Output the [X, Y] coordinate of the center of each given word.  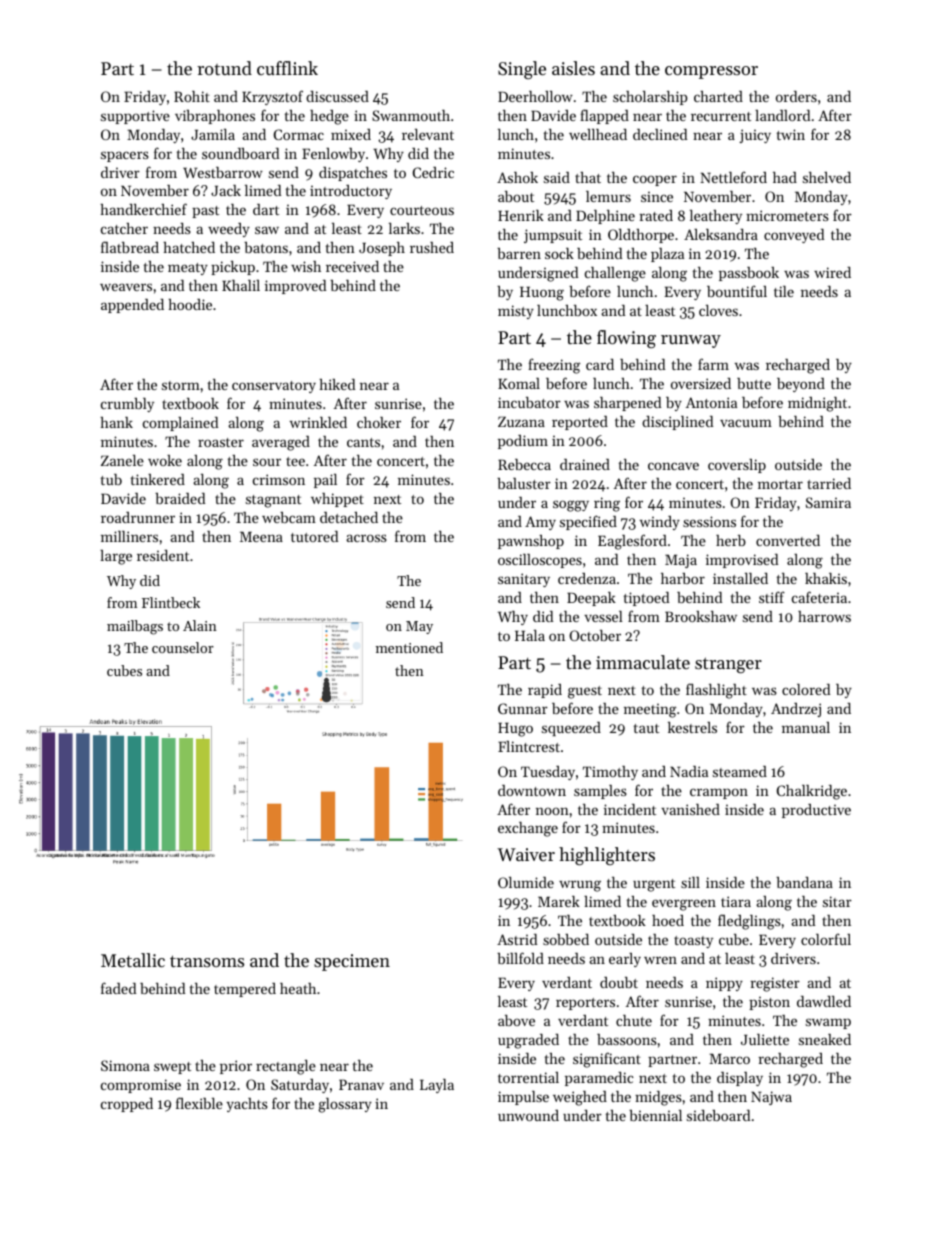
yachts [247, 1105]
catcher [124, 228]
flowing [626, 339]
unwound [528, 1115]
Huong [542, 293]
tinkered [158, 479]
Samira [828, 502]
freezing [554, 366]
